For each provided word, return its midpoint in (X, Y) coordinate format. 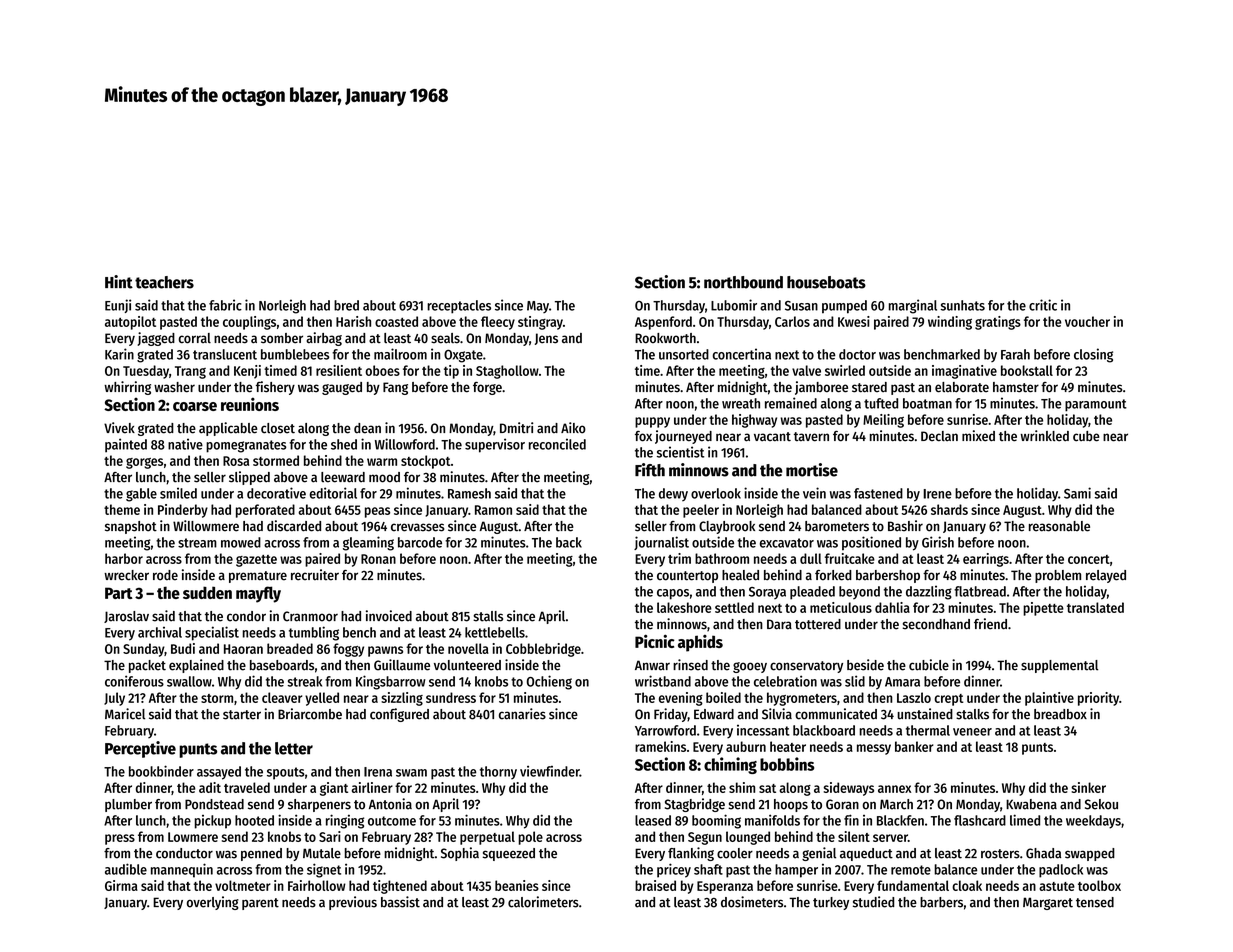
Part (119, 593)
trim (679, 558)
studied (873, 902)
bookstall (1027, 370)
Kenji (247, 372)
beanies (517, 885)
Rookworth (665, 338)
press (120, 839)
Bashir (905, 526)
